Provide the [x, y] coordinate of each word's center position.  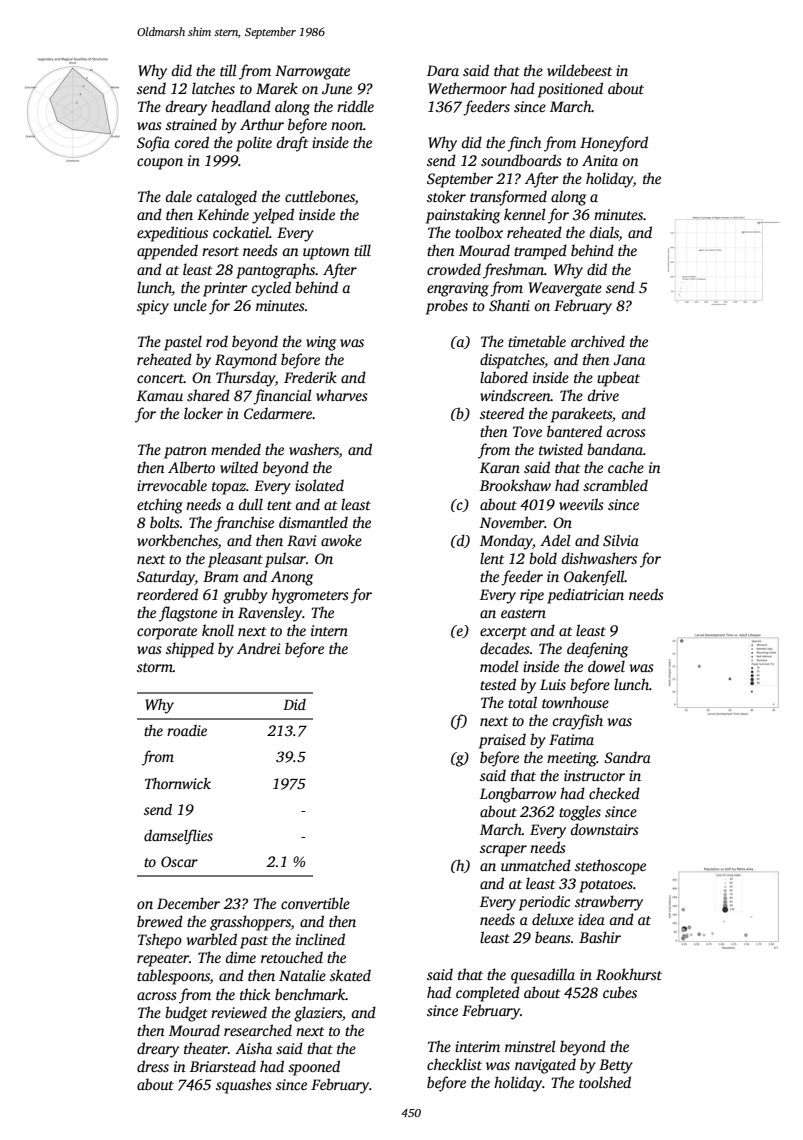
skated [350, 975]
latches [213, 88]
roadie [187, 730]
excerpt [503, 633]
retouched [292, 957]
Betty [616, 1066]
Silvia [621, 540]
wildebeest [579, 70]
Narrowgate [312, 72]
